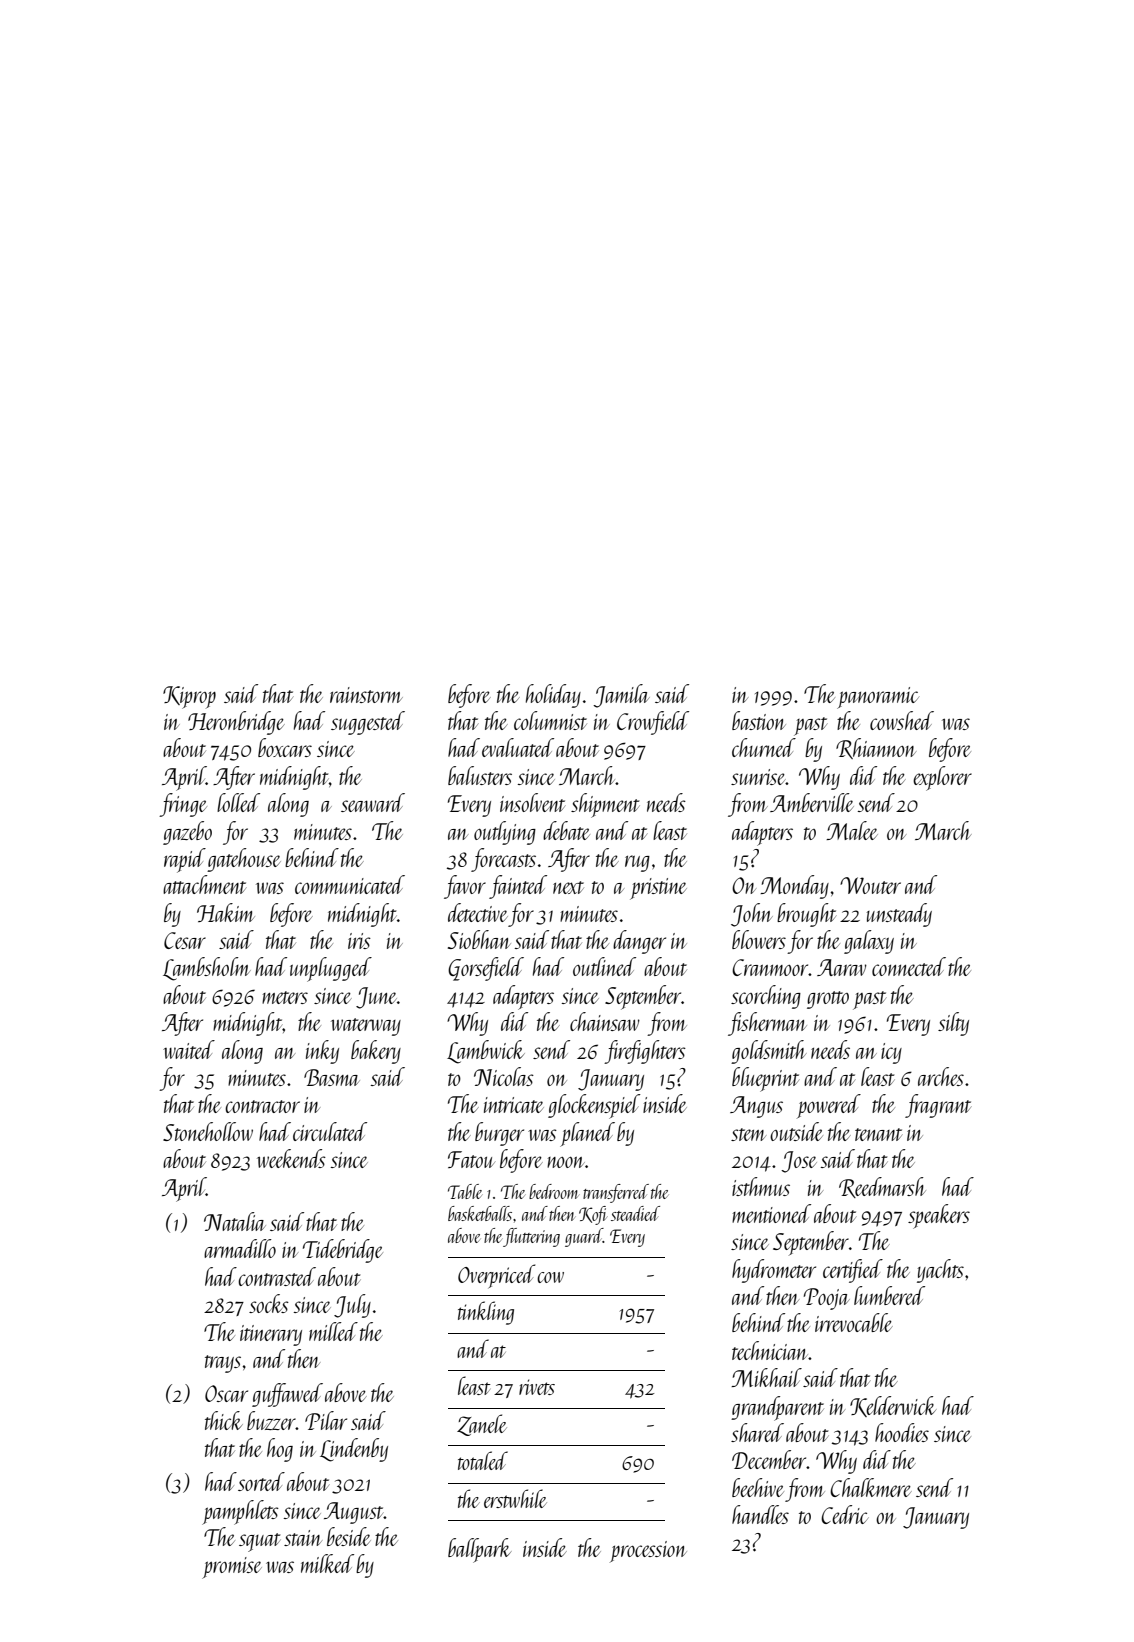  I want to click on Jamila, so click(621, 696).
